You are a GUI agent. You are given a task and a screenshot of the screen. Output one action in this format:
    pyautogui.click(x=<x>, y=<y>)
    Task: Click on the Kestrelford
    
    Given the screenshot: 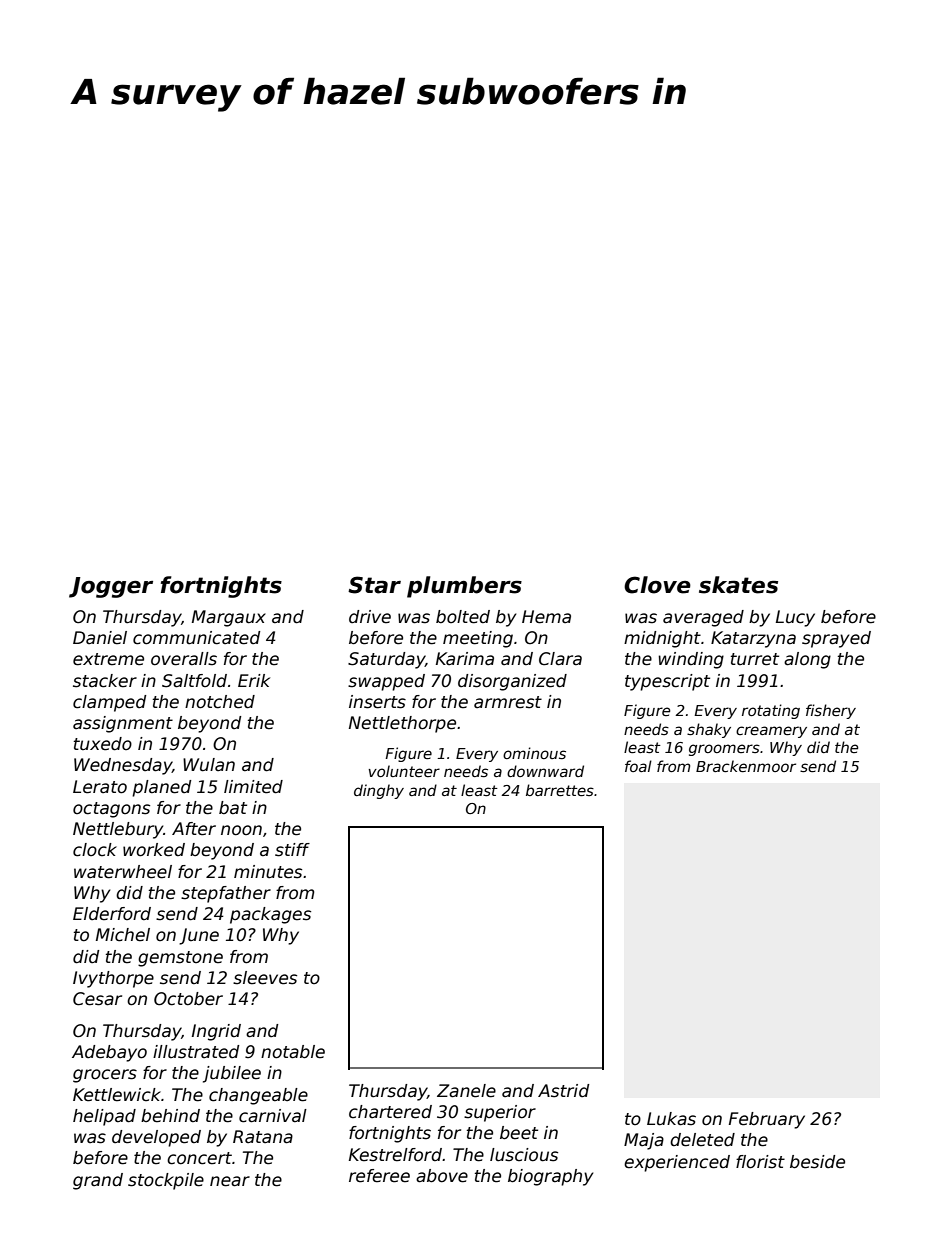 What is the action you would take?
    pyautogui.click(x=395, y=1155)
